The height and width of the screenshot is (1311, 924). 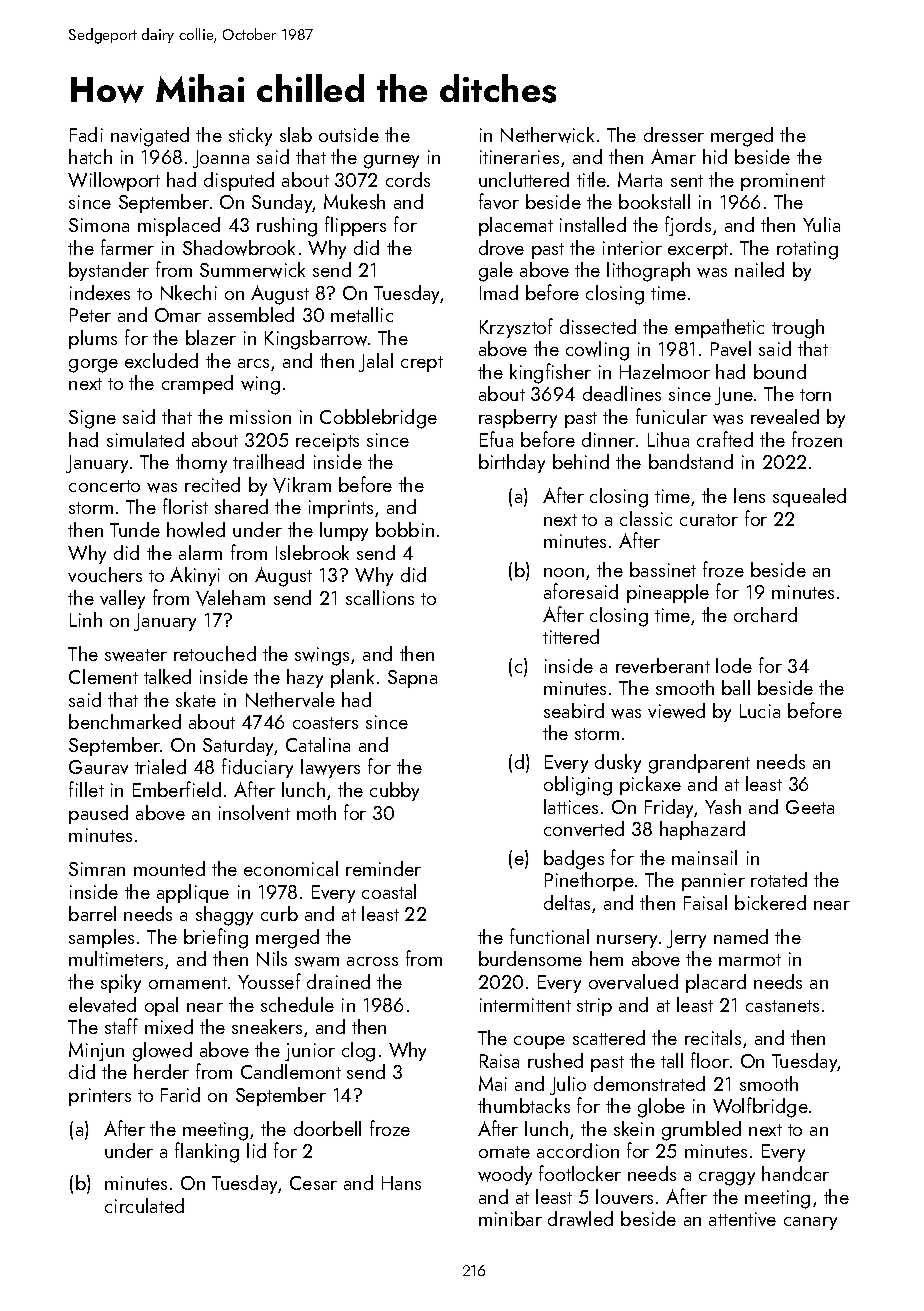 I want to click on viewed, so click(x=676, y=711).
